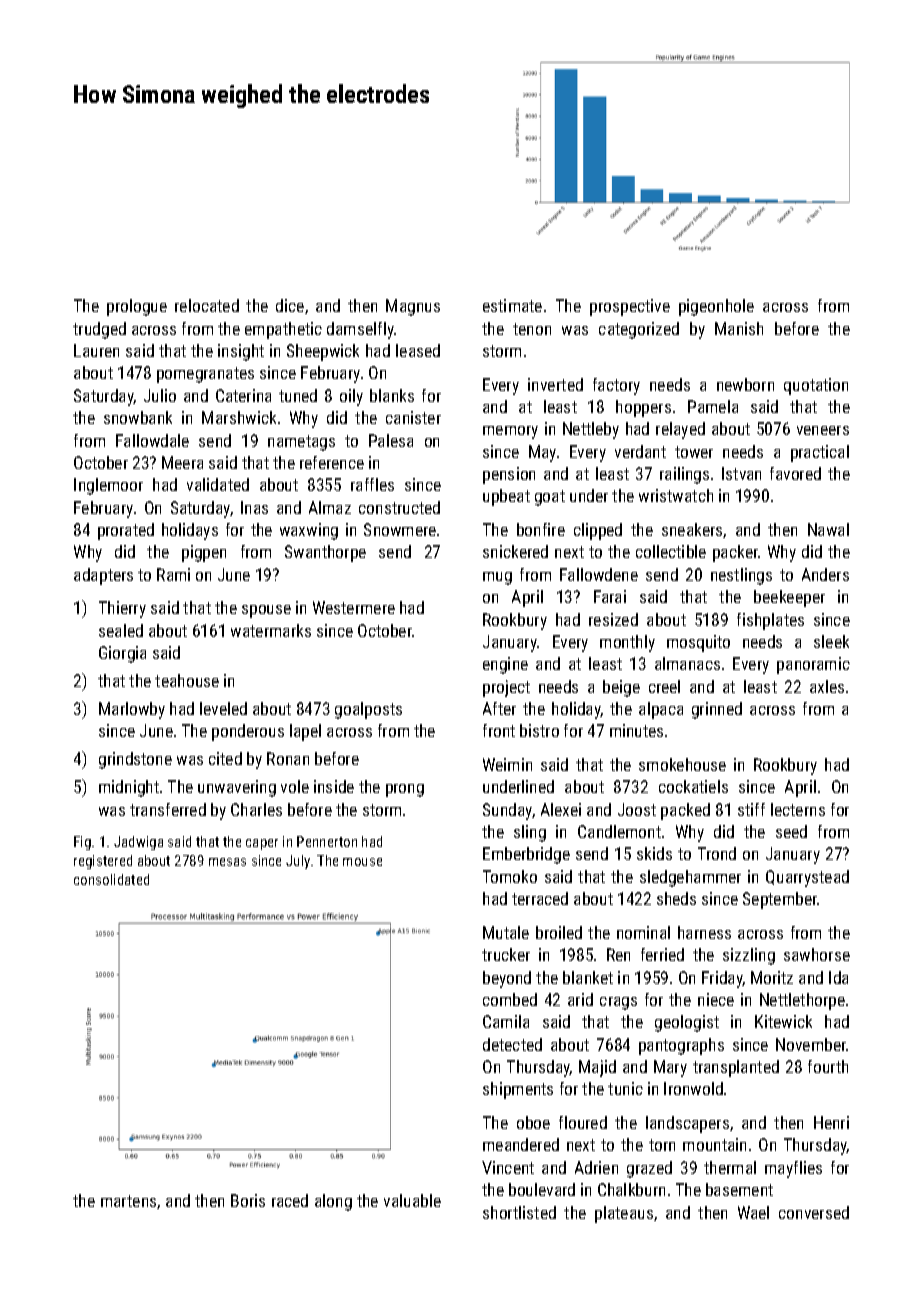 The width and height of the screenshot is (924, 1311). I want to click on seed, so click(791, 831).
